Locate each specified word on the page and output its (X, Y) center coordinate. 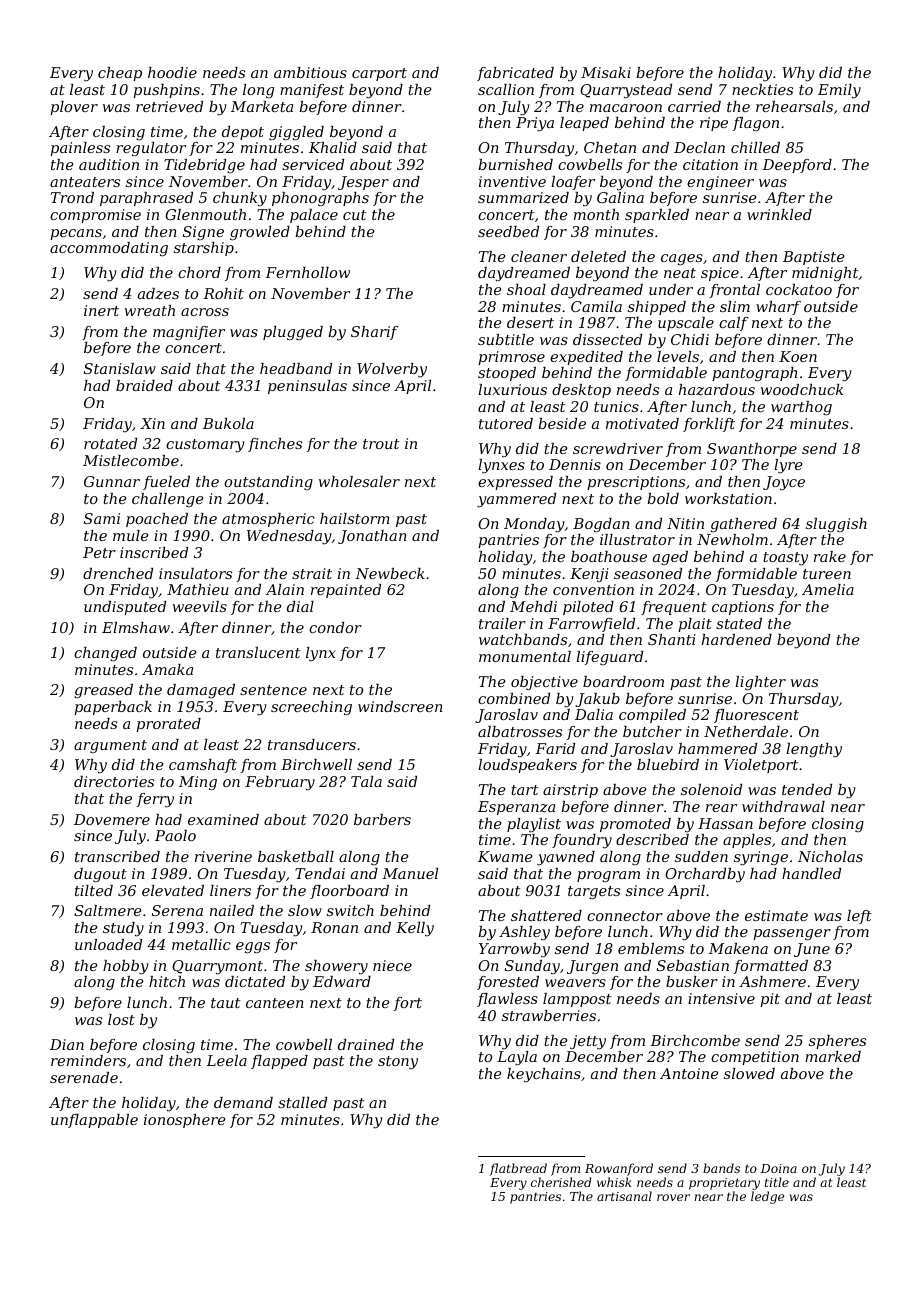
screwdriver (618, 448)
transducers (312, 744)
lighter (760, 683)
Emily (839, 91)
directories (114, 781)
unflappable (94, 1121)
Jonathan (372, 537)
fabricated (515, 74)
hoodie (172, 72)
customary (205, 446)
